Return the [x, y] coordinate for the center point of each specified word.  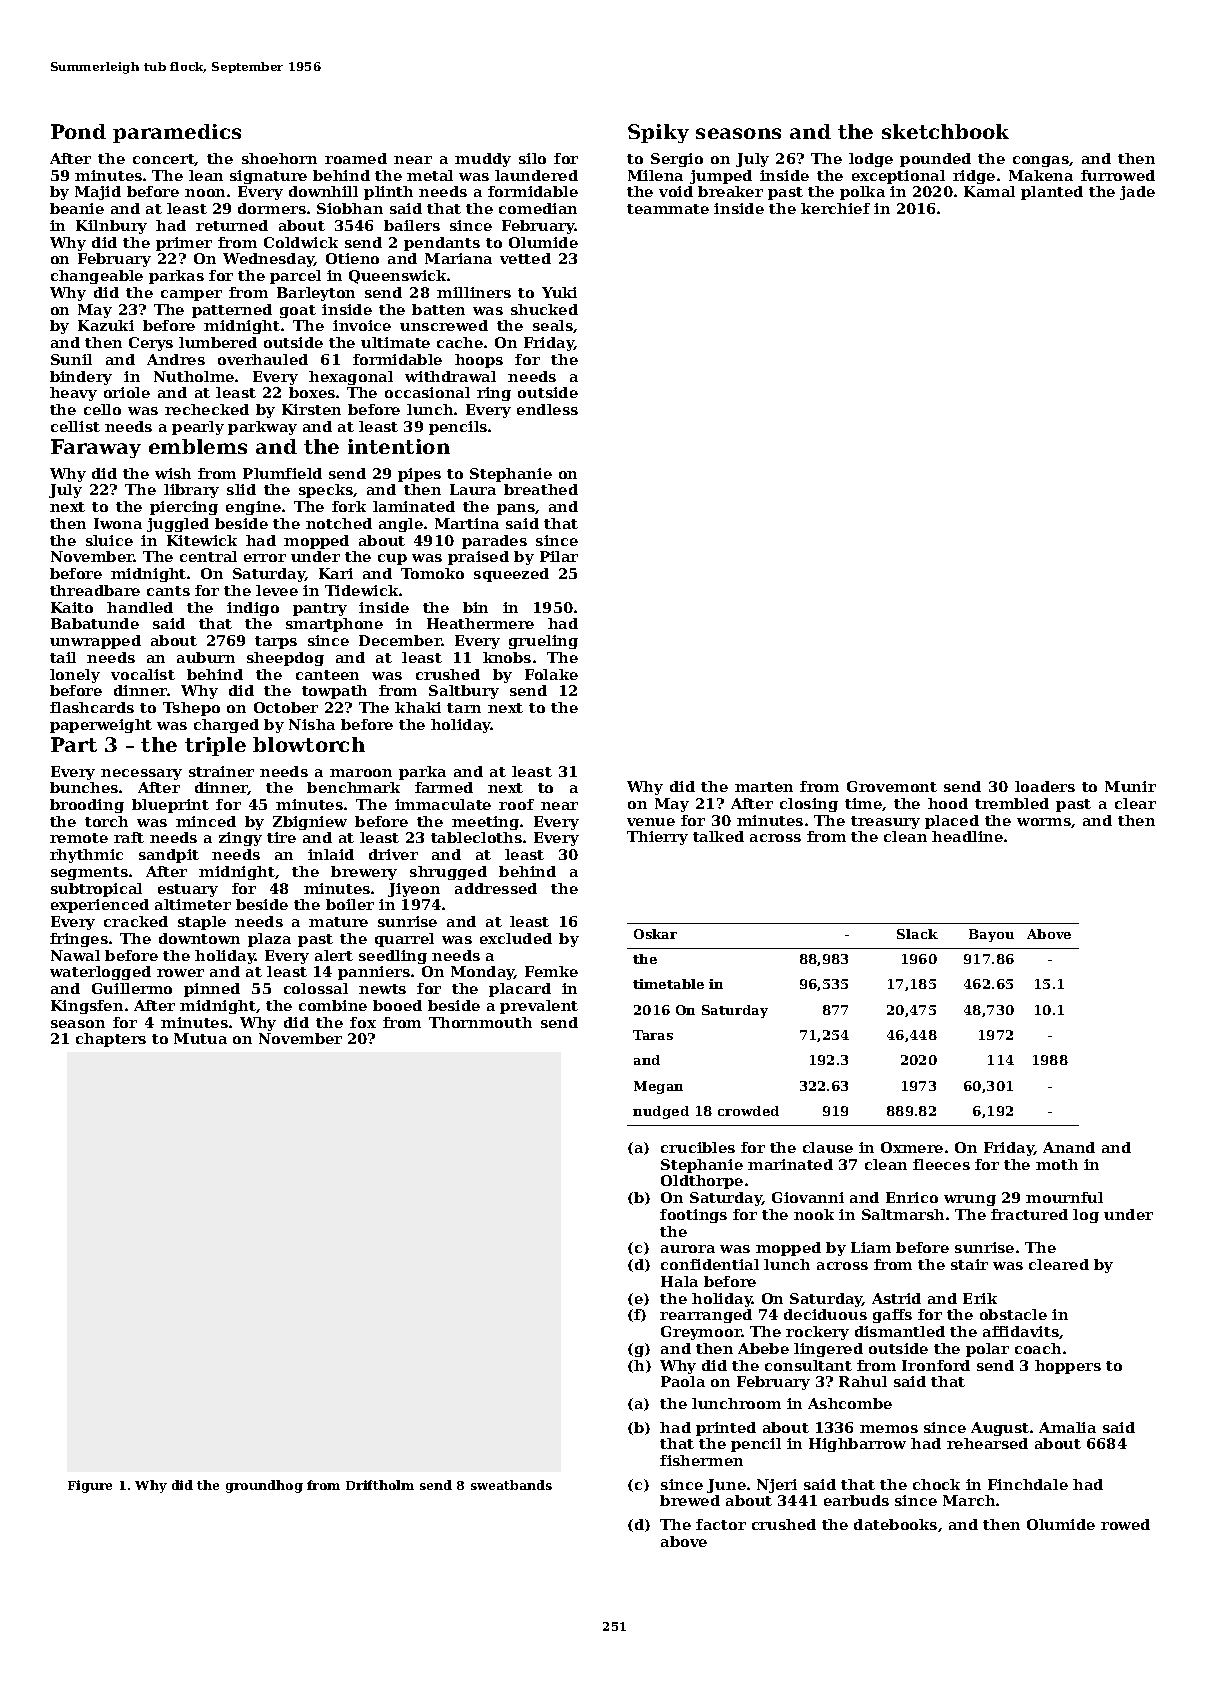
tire [281, 837]
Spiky [658, 133]
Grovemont [892, 786]
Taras [653, 1035]
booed [397, 1005]
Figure [90, 1486]
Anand [1069, 1147]
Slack [917, 934]
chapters [111, 1040]
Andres [176, 359]
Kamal [989, 191]
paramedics [177, 133]
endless [547, 409]
